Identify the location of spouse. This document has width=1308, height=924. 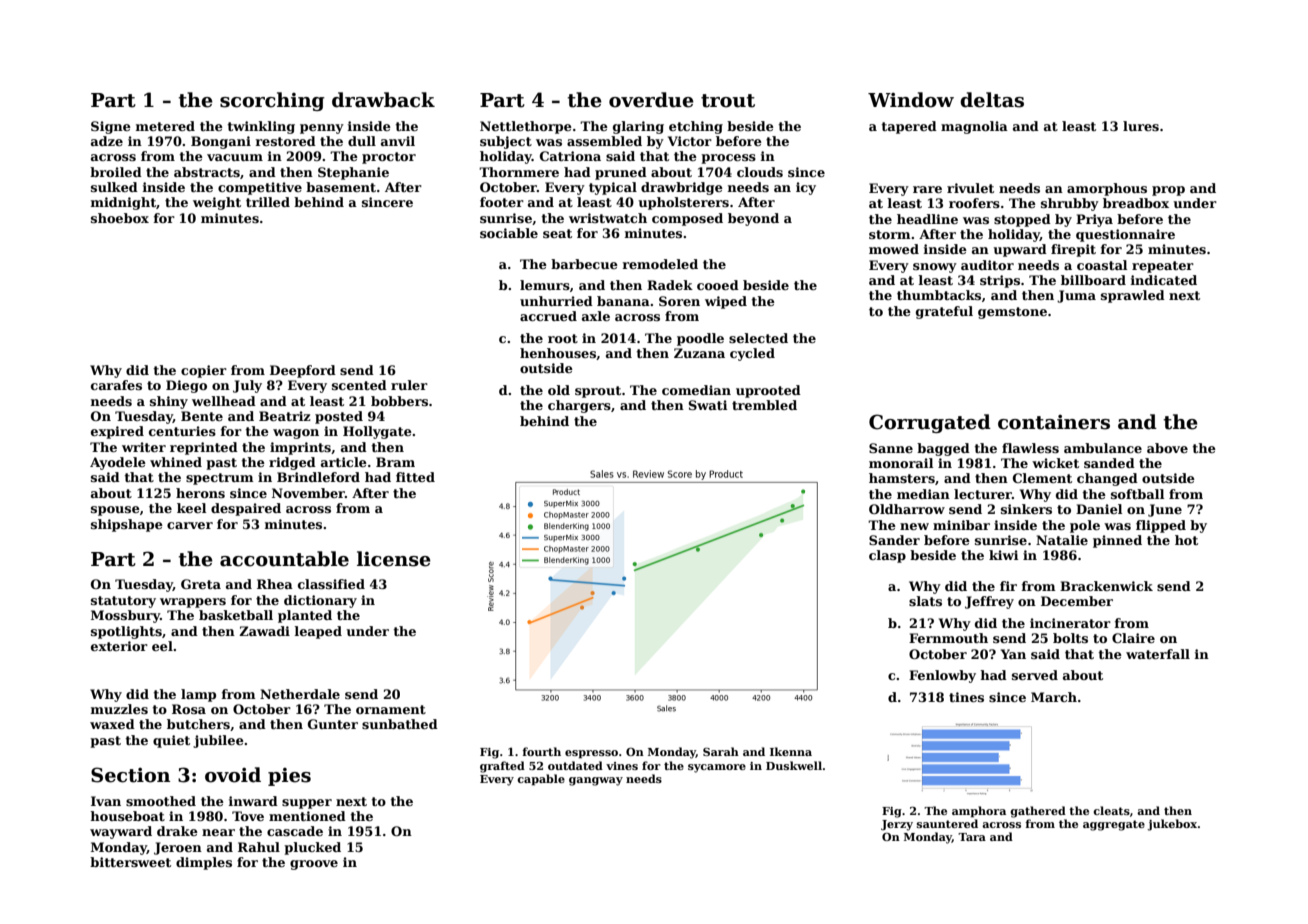
(115, 511).
